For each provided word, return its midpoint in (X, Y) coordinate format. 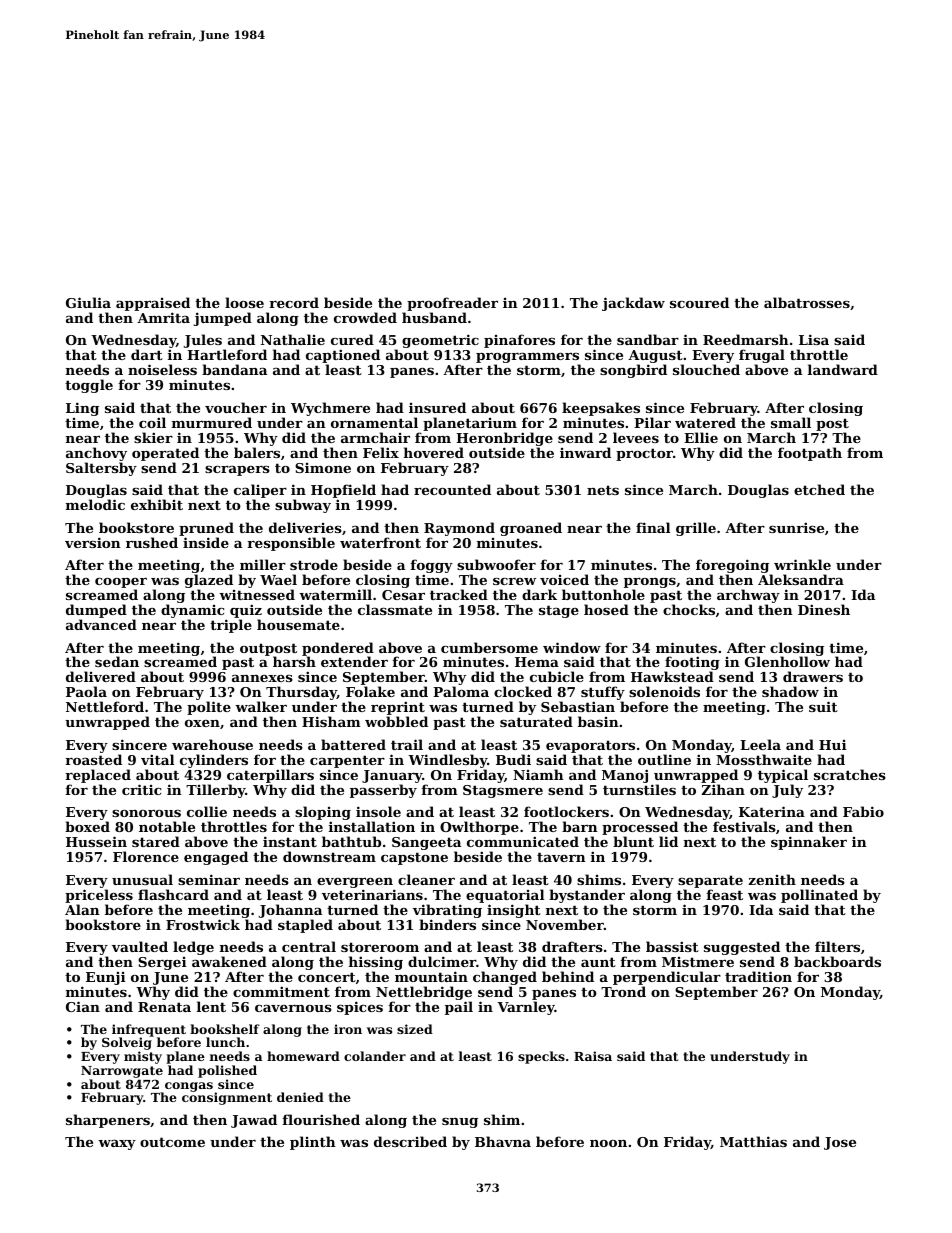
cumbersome (489, 647)
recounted (452, 489)
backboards (837, 961)
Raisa (593, 1056)
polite (209, 708)
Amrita (163, 317)
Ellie (701, 437)
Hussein (96, 841)
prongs (650, 583)
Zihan (723, 789)
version (93, 542)
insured (437, 407)
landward (843, 369)
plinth (313, 1143)
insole (378, 811)
